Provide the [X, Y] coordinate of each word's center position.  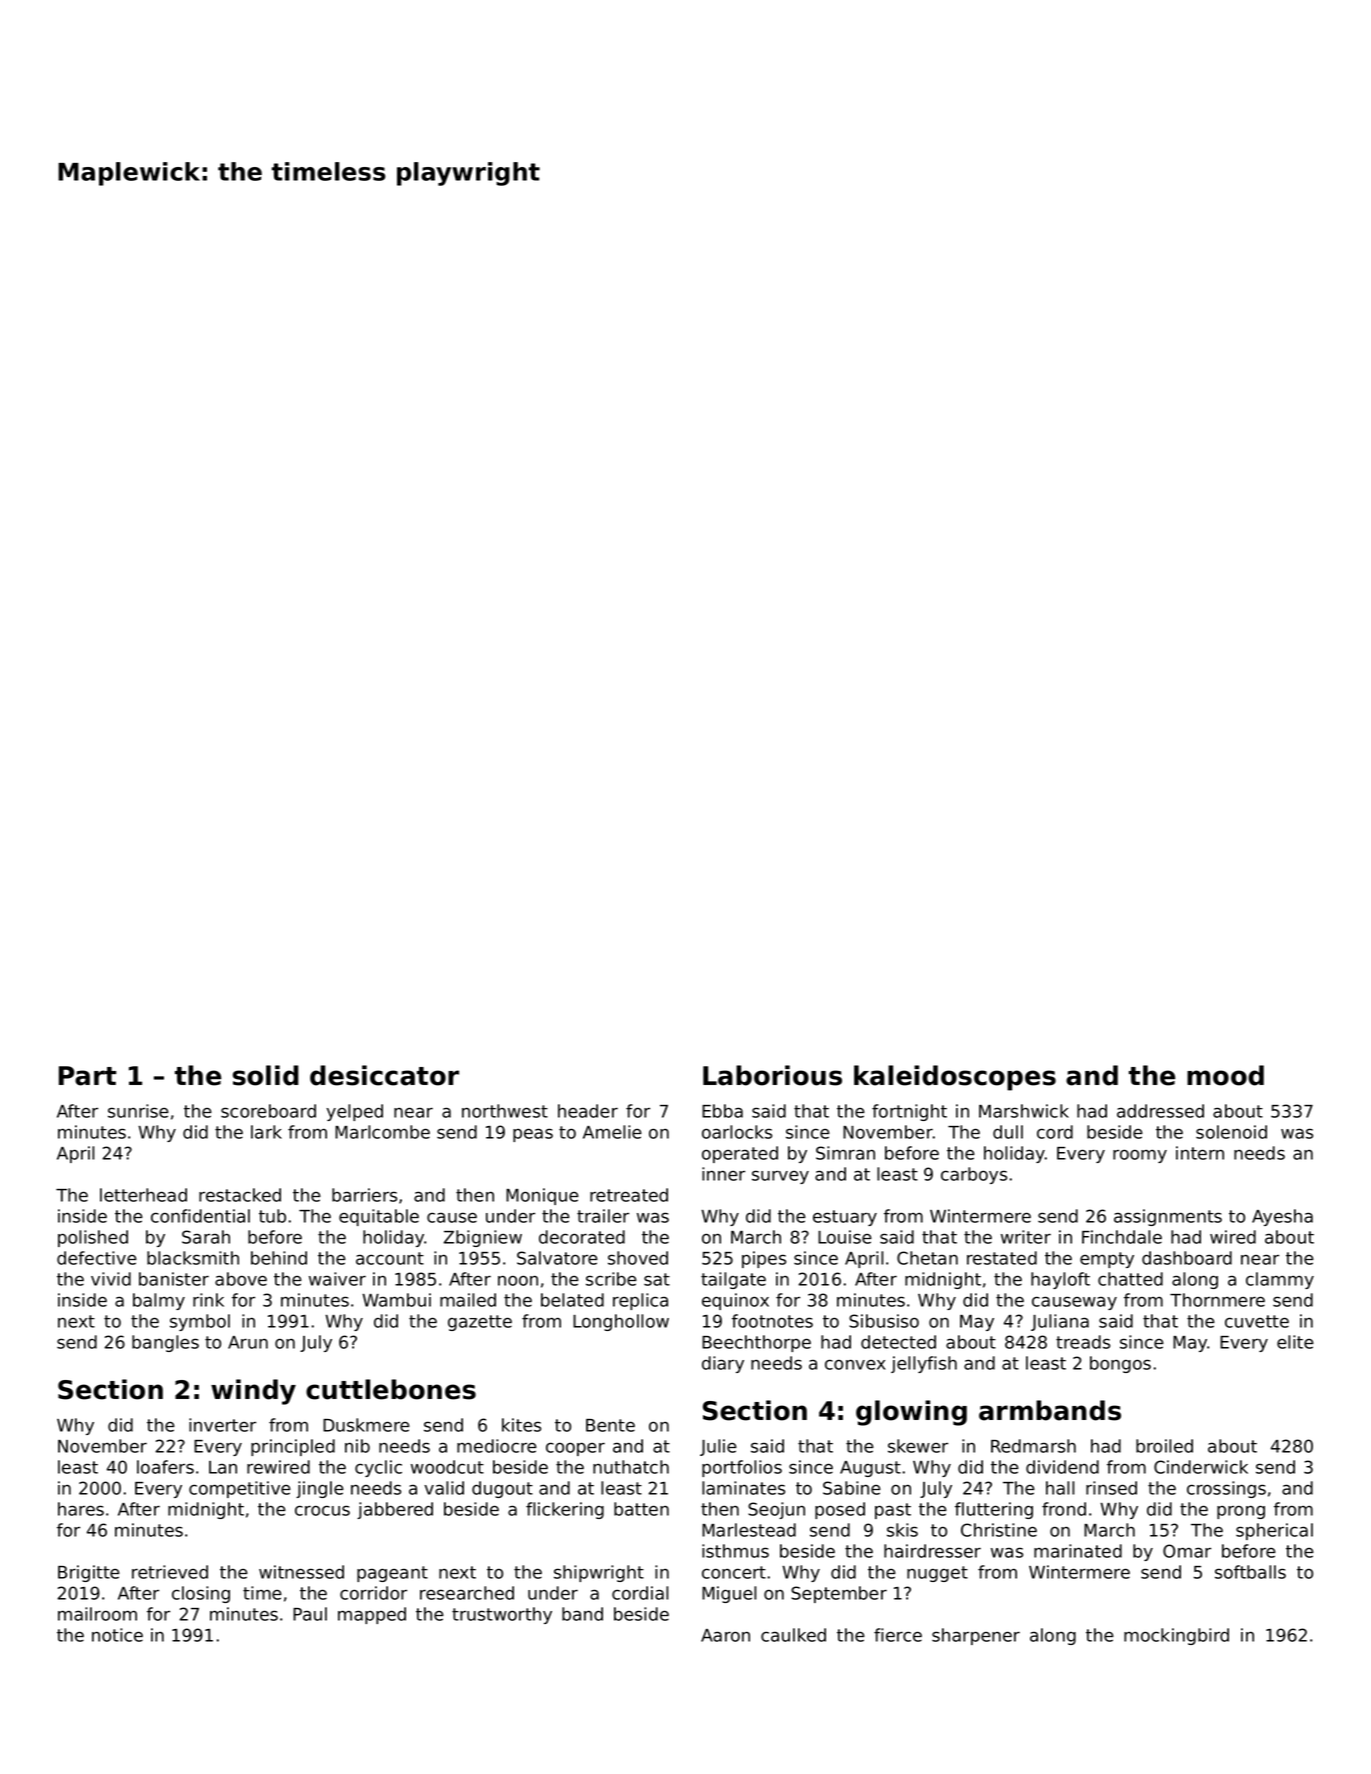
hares [81, 1509]
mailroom [97, 1614]
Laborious [772, 1075]
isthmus [735, 1551]
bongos [1120, 1364]
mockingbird [1176, 1636]
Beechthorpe [756, 1343]
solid [266, 1075]
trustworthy [502, 1615]
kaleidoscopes [955, 1078]
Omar [1187, 1551]
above [241, 1279]
